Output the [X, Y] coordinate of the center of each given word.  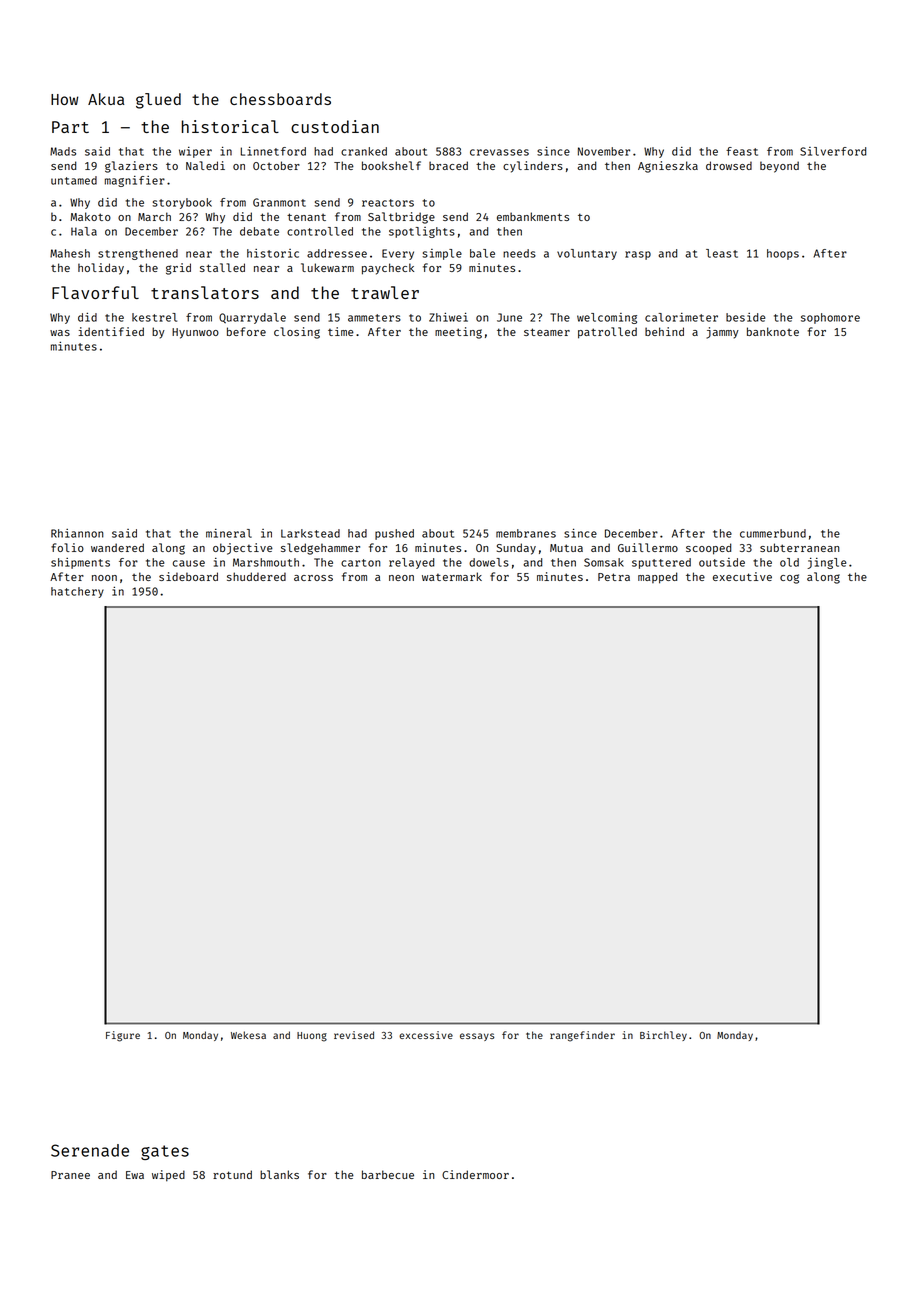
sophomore [830, 318]
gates [165, 1152]
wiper [195, 152]
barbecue [388, 1174]
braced [448, 165]
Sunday [516, 549]
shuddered [256, 576]
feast [742, 151]
